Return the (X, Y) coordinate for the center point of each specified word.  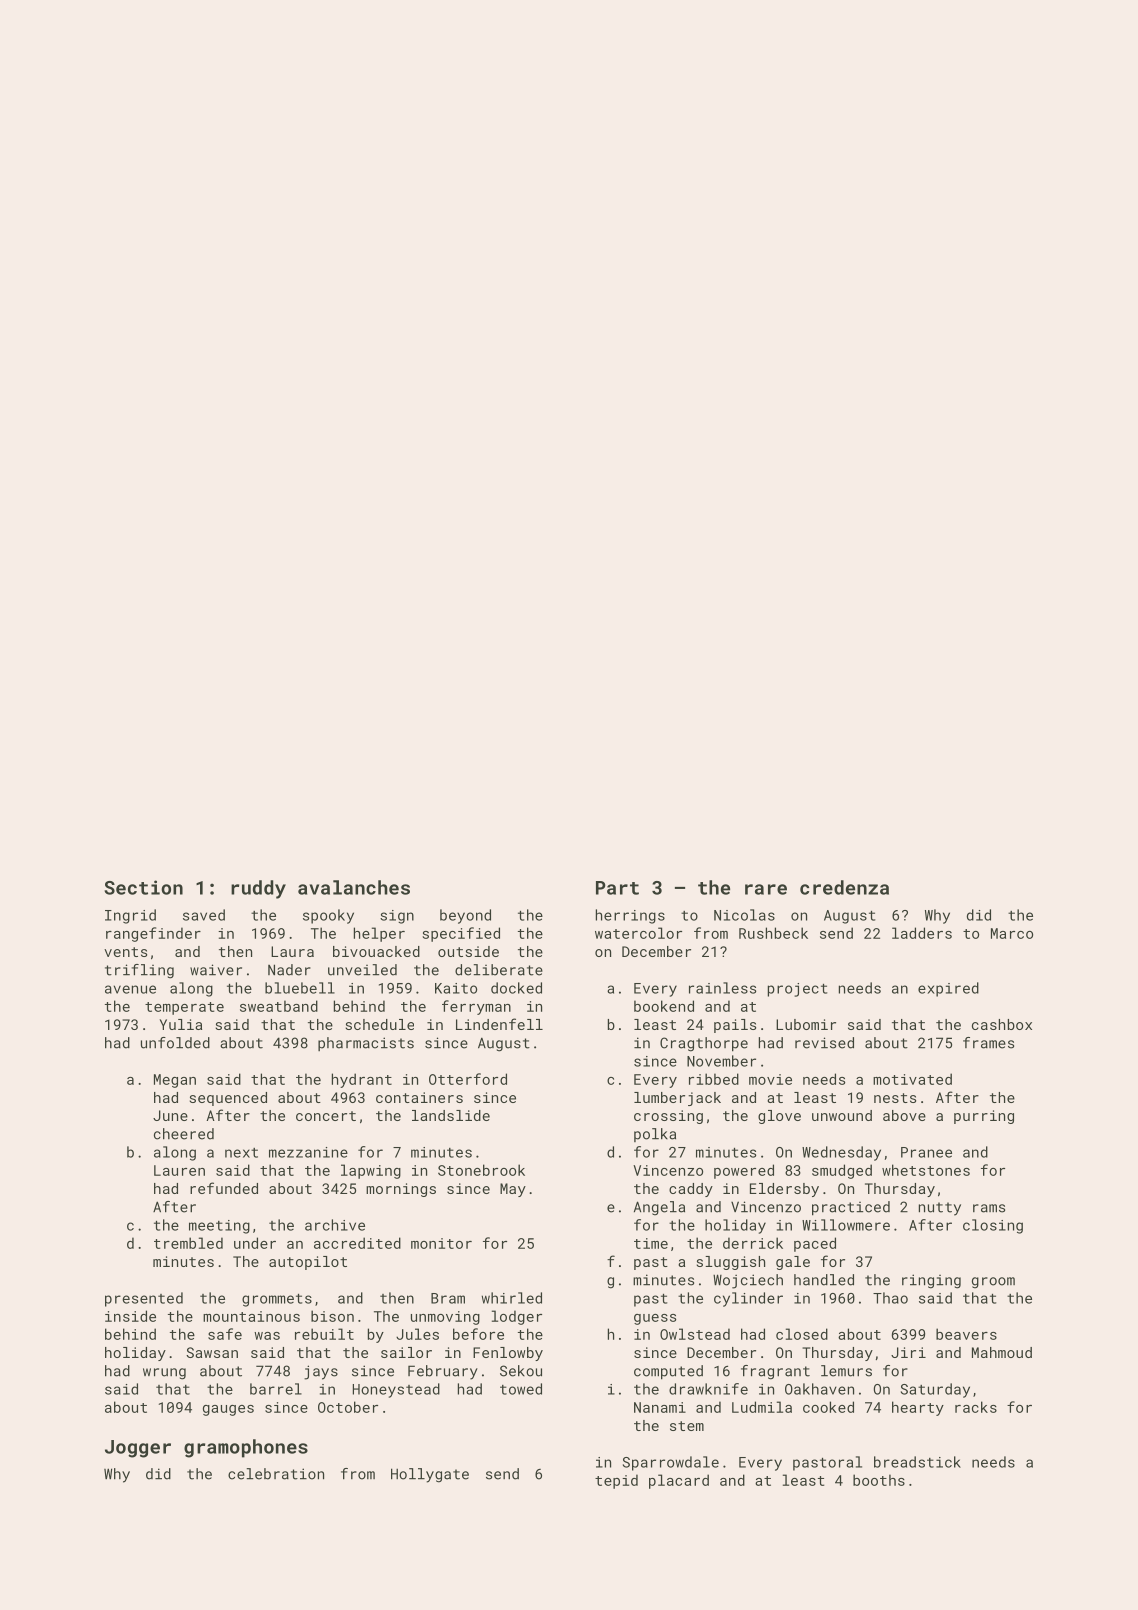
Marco (1012, 933)
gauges (228, 1410)
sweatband (279, 1006)
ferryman (476, 1007)
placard (679, 1481)
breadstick (917, 1462)
